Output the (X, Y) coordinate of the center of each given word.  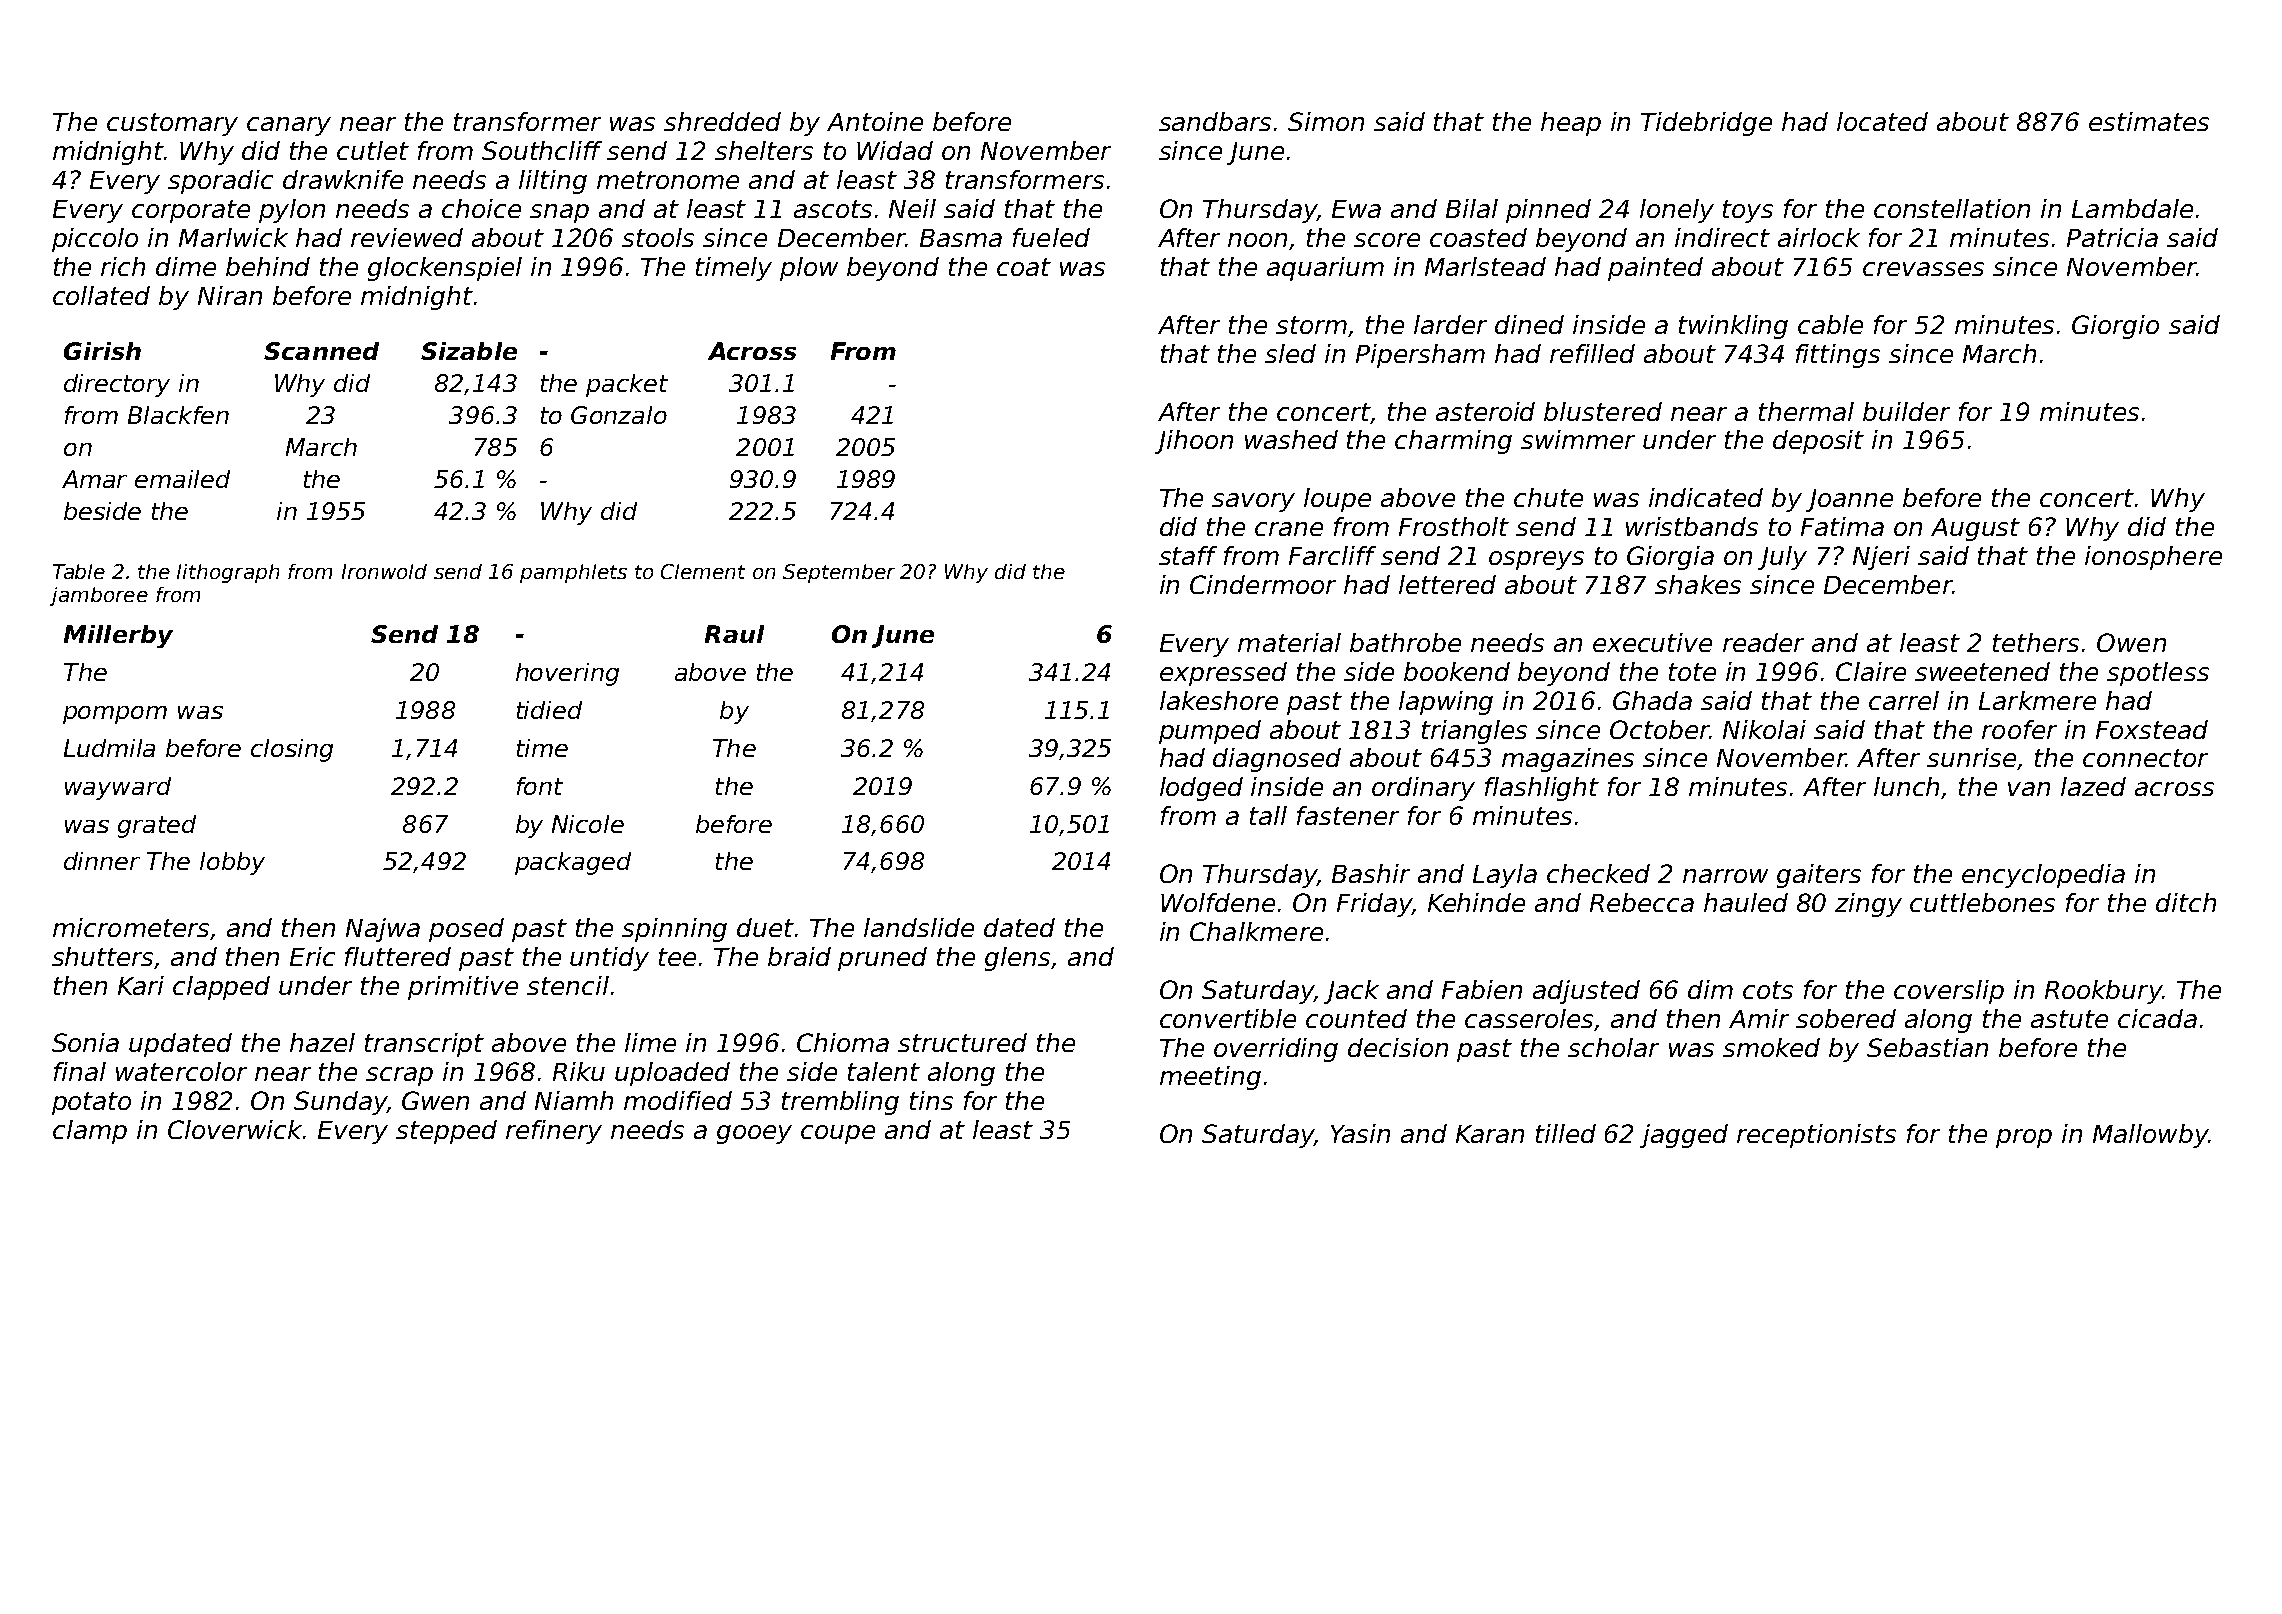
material (1289, 642)
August (1975, 529)
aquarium (1325, 269)
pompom (115, 715)
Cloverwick (235, 1129)
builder (1906, 411)
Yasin (1360, 1133)
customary (172, 124)
